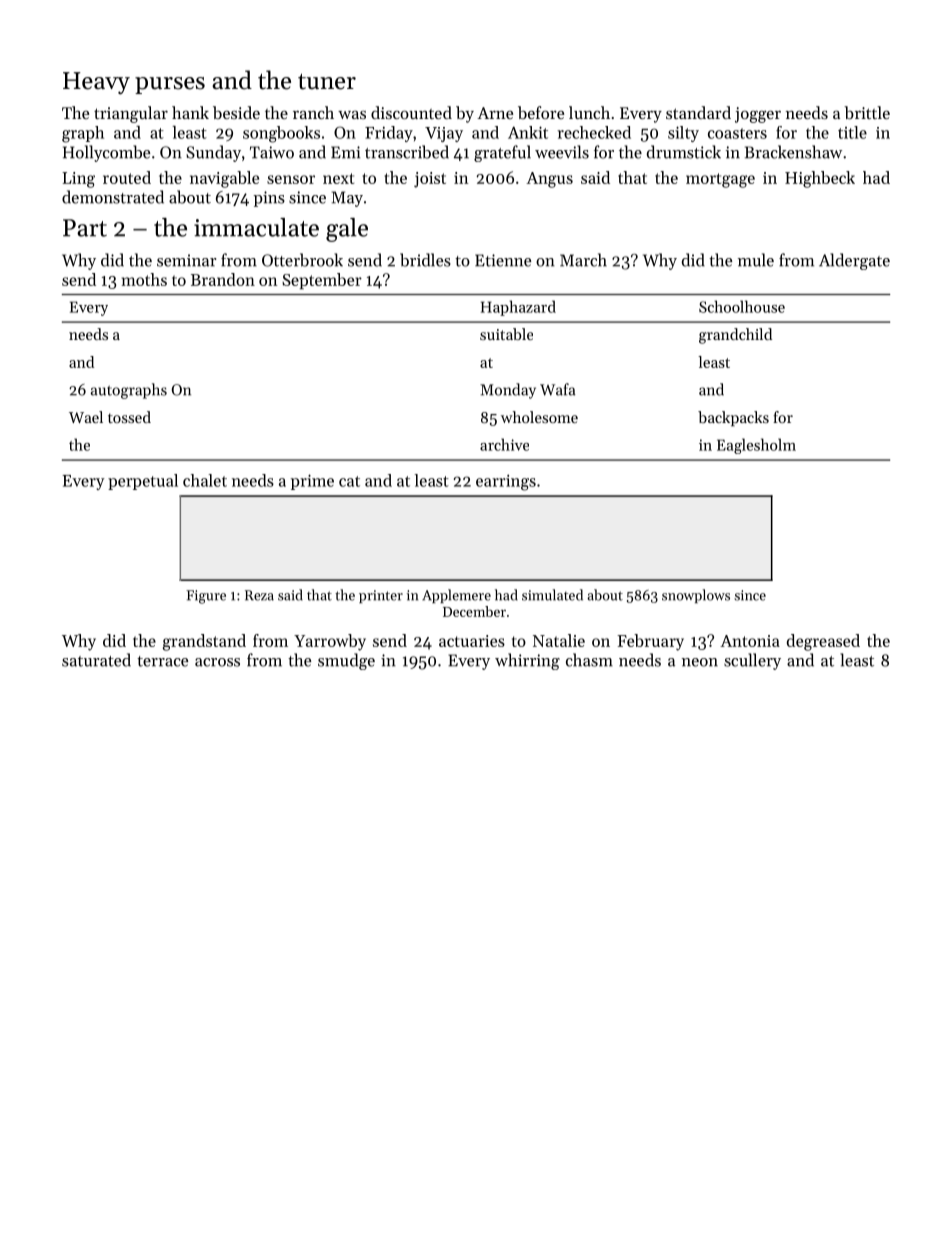 The width and height of the screenshot is (952, 1233). I want to click on across, so click(217, 662).
